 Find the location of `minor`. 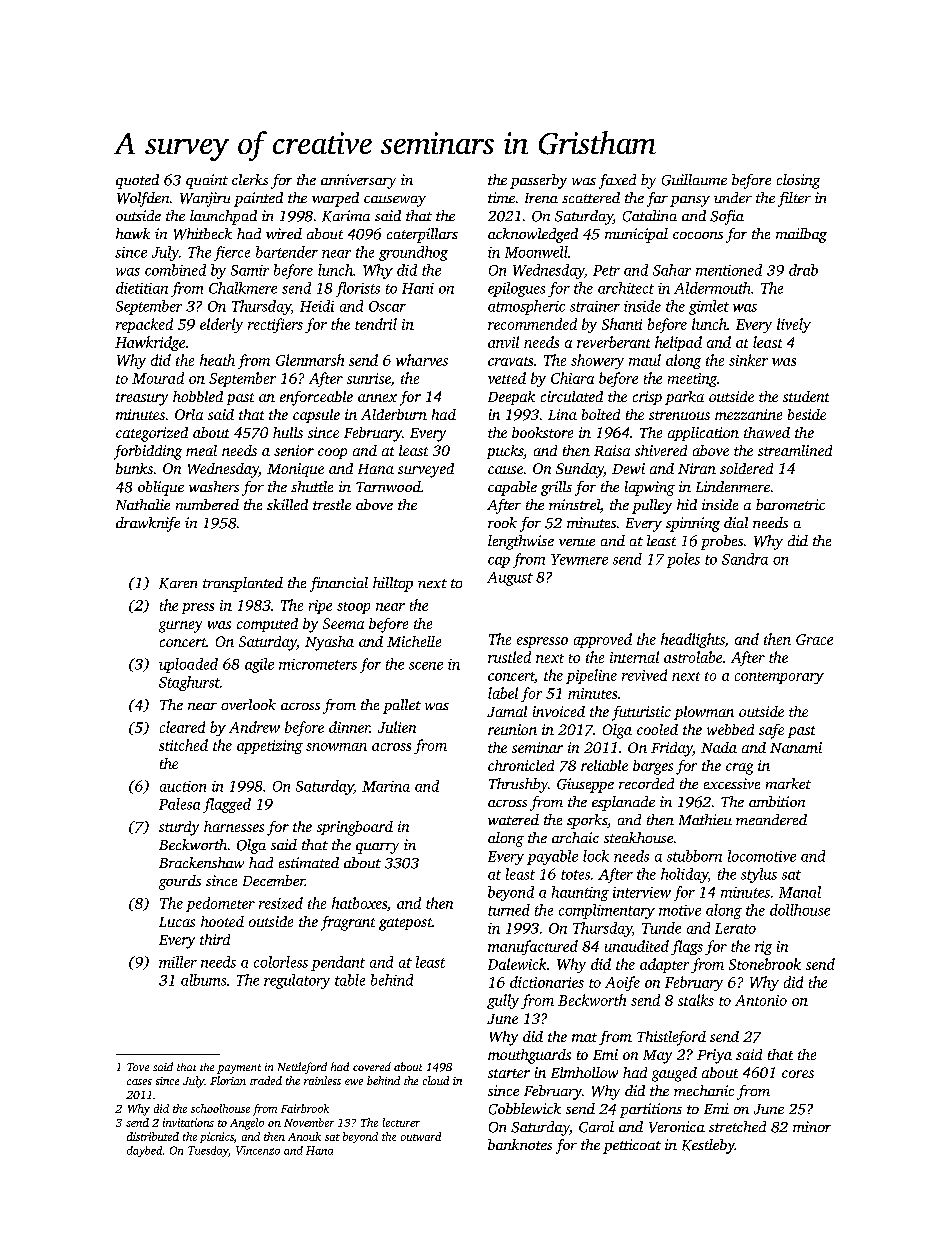

minor is located at coordinates (812, 1126).
